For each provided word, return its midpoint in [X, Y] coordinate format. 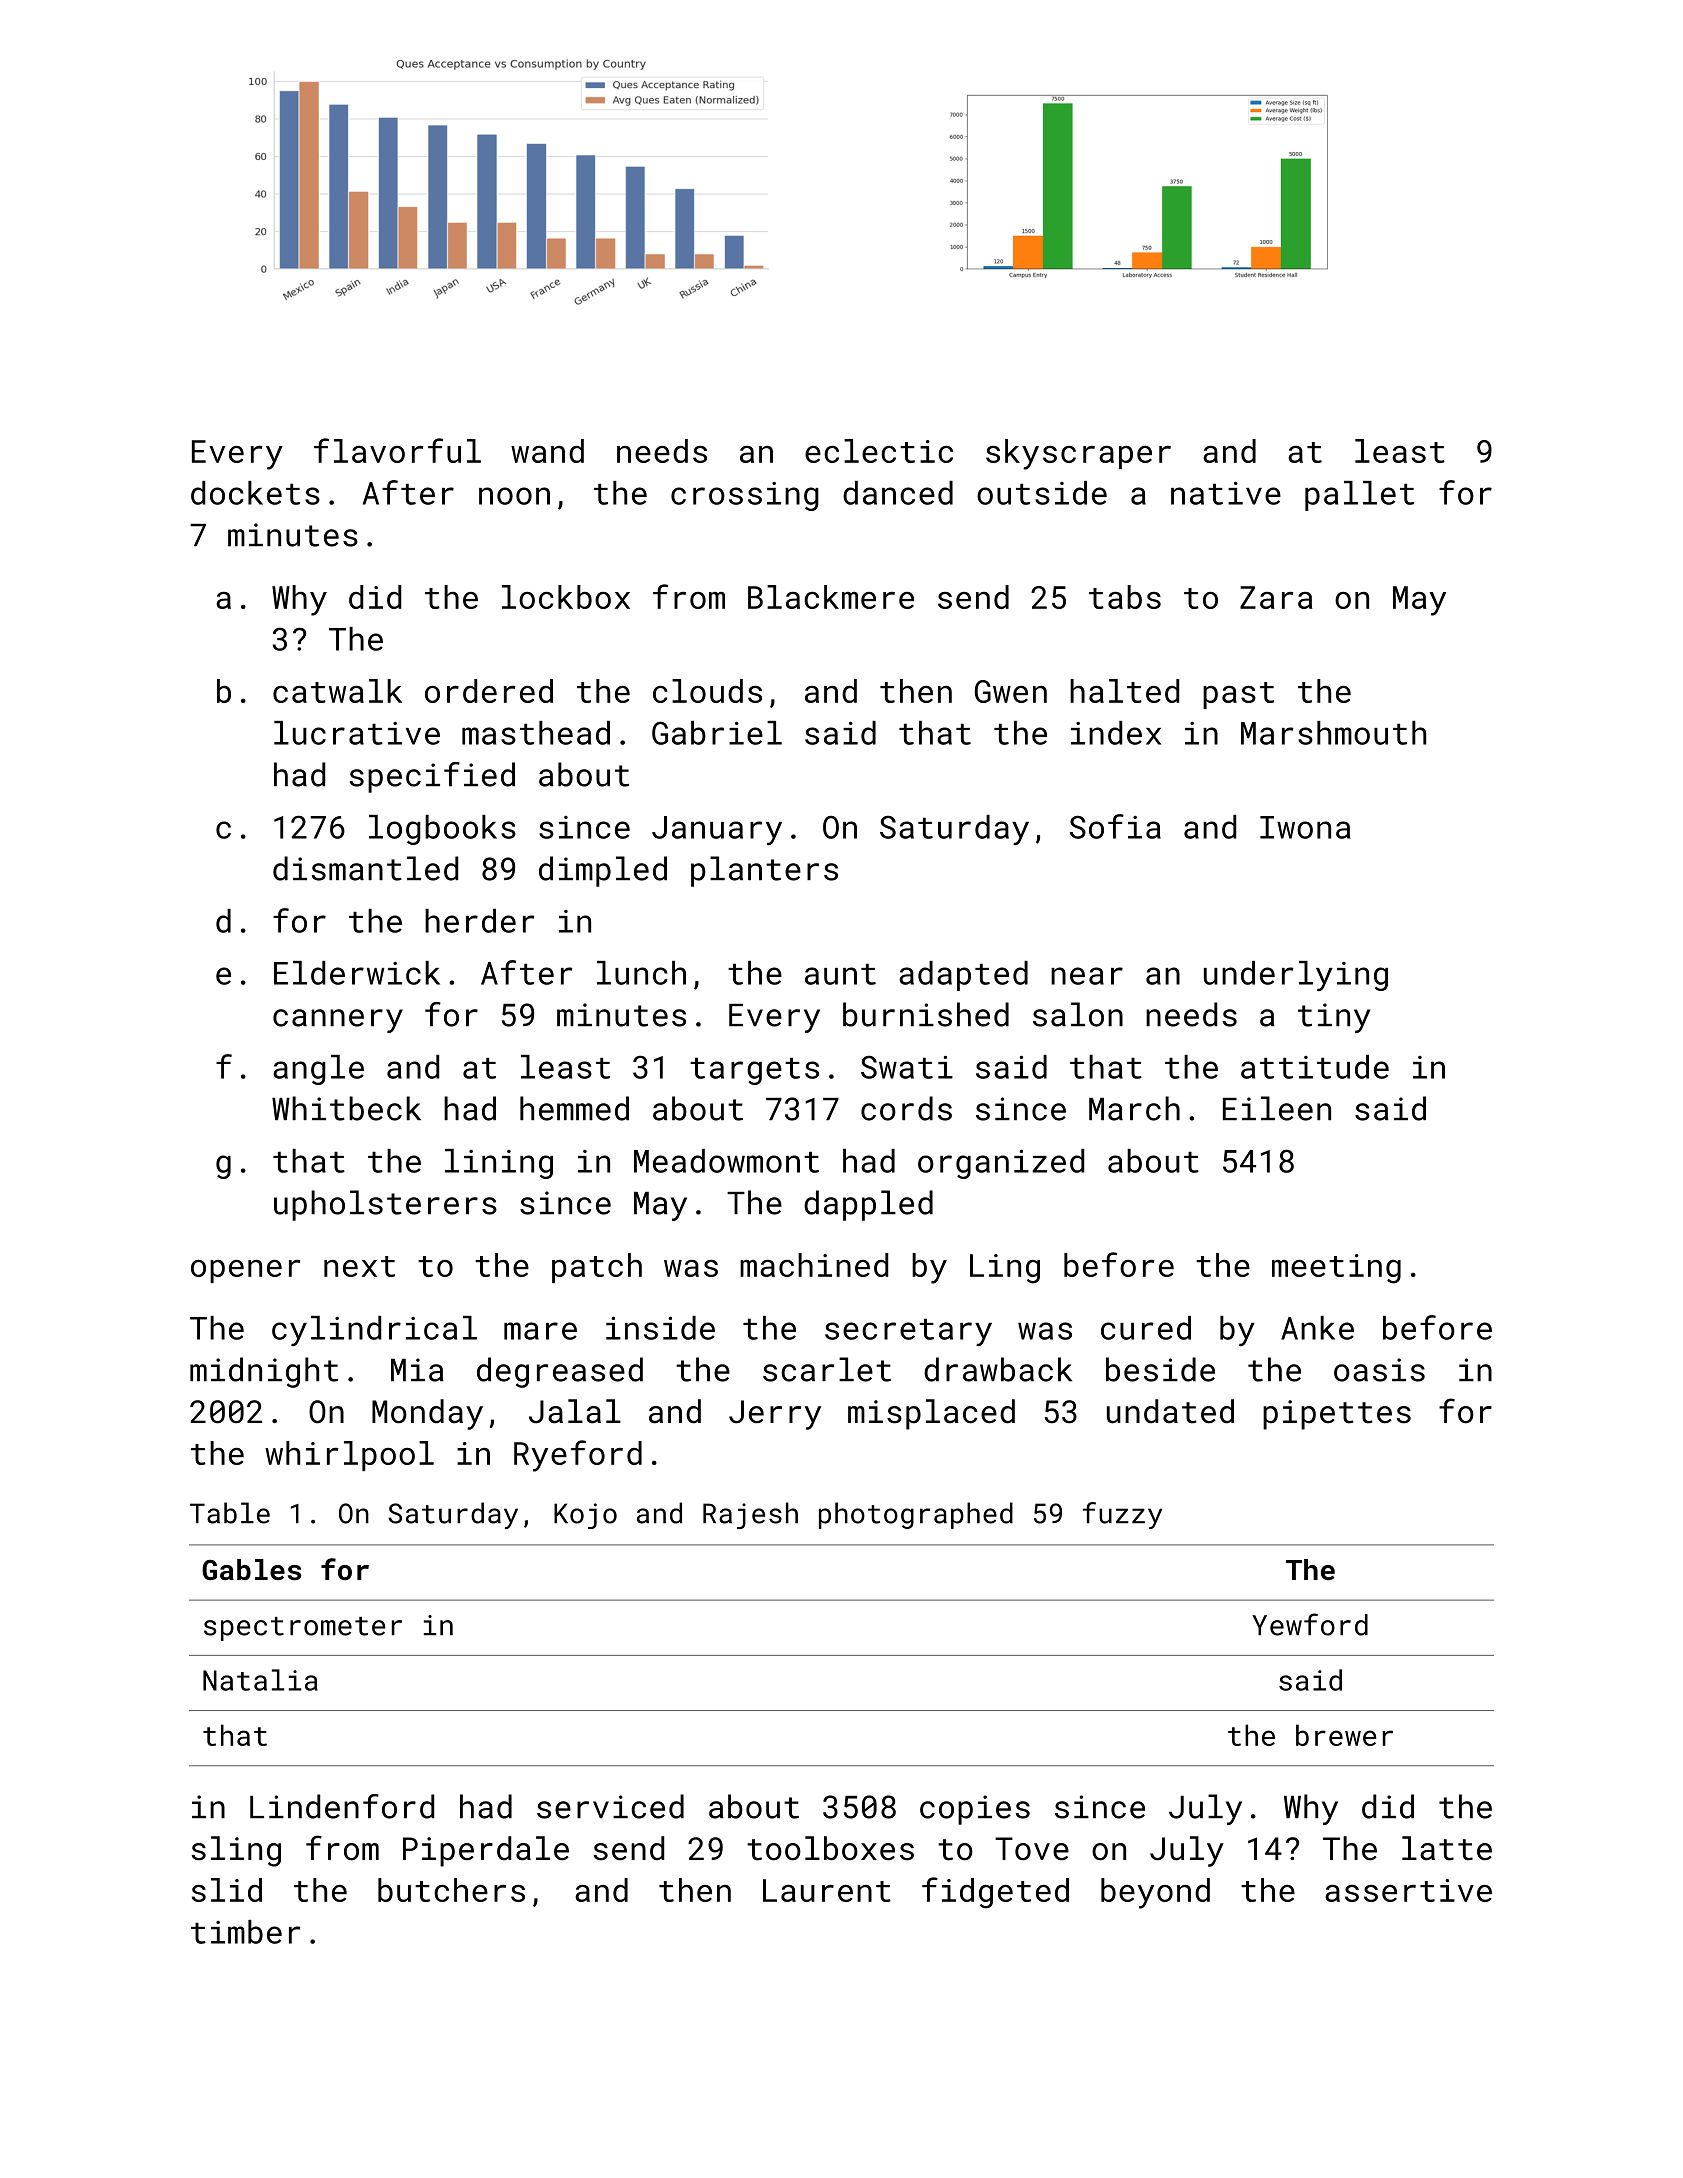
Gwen [1011, 691]
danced [898, 493]
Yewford [1310, 1624]
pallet [1359, 496]
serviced [610, 1806]
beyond [1155, 1893]
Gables [251, 1570]
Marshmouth [1333, 733]
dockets [255, 493]
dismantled [365, 868]
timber [245, 1932]
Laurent [827, 1890]
